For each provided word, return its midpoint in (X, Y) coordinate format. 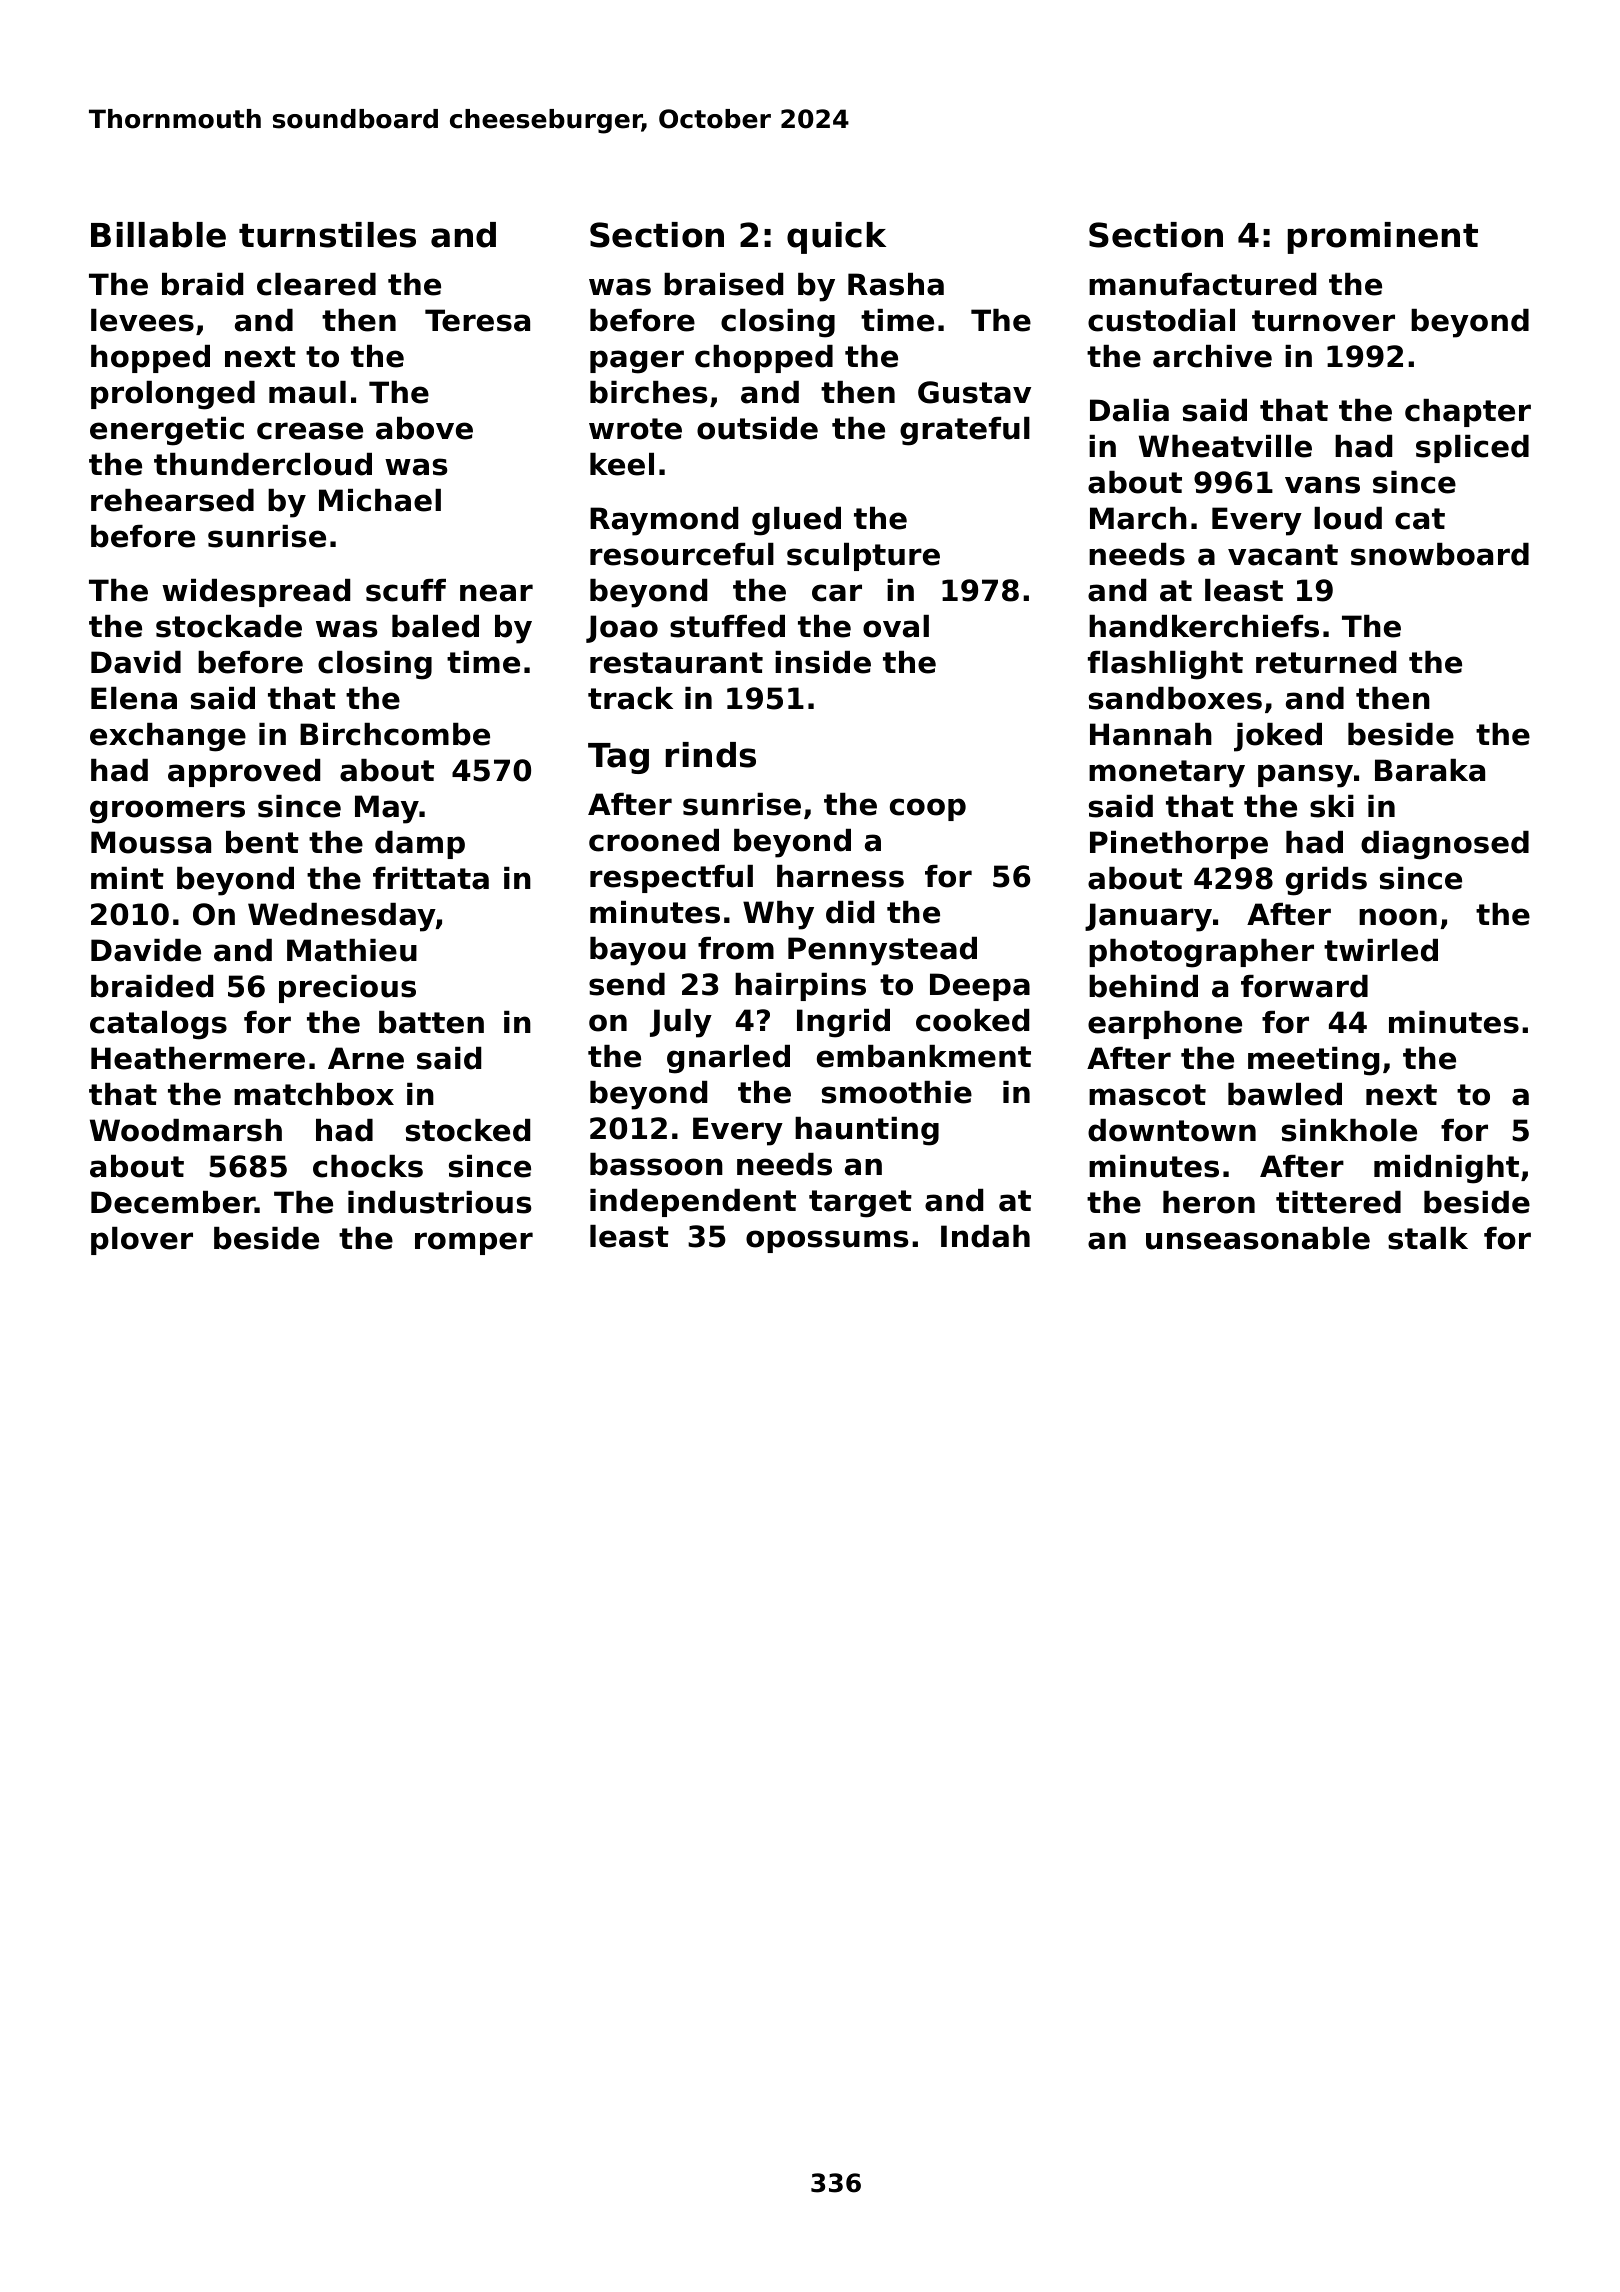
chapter (1468, 413)
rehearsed (172, 500)
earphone (1165, 1025)
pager (637, 362)
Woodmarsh (186, 1130)
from (736, 948)
